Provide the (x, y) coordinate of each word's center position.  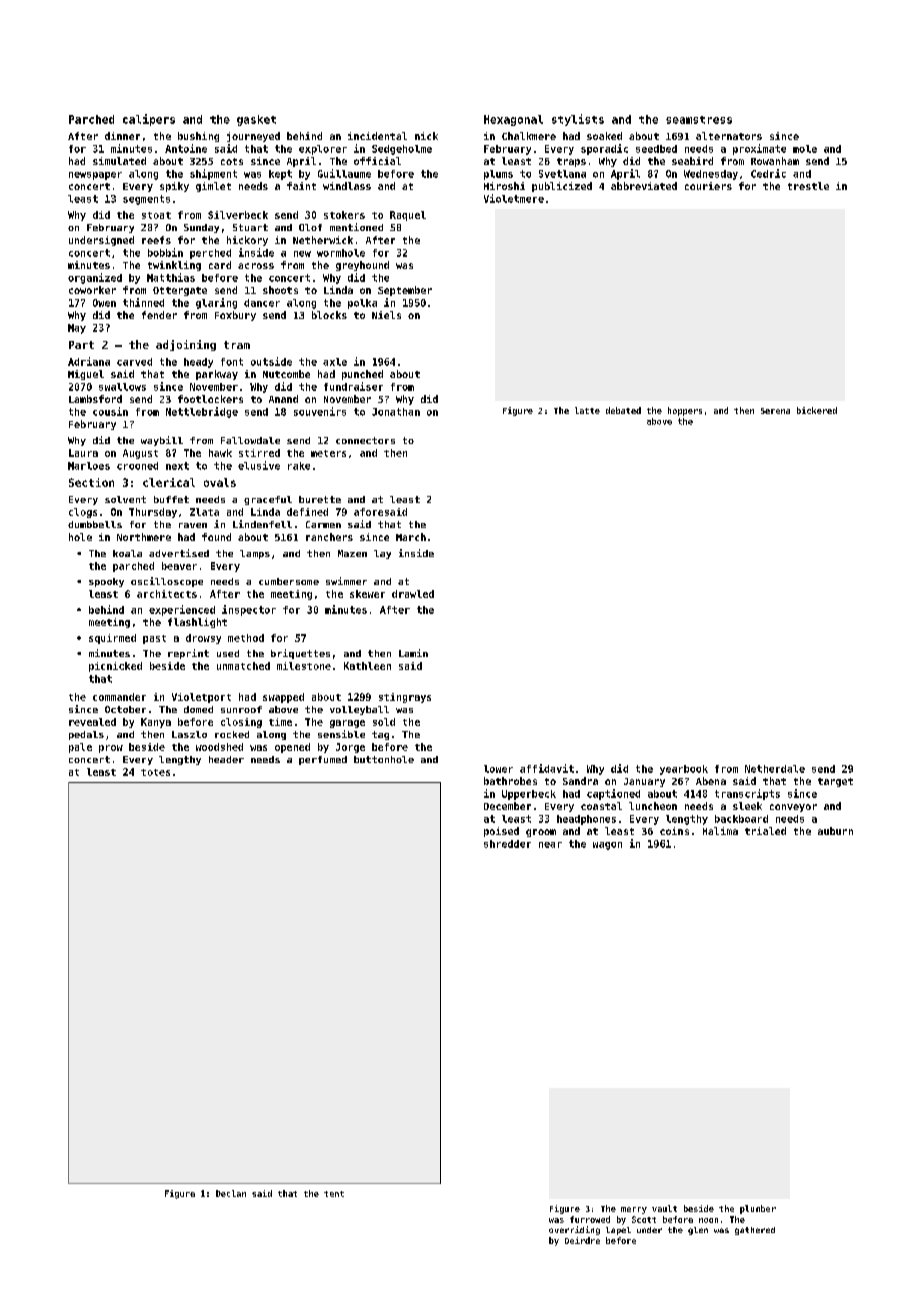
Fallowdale (250, 440)
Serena (775, 411)
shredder (507, 844)
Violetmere (514, 198)
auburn (835, 831)
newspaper (95, 176)
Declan (231, 1193)
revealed (92, 722)
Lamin (413, 653)
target (835, 782)
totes (155, 772)
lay (382, 554)
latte (587, 410)
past (154, 639)
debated (623, 410)
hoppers (685, 411)
